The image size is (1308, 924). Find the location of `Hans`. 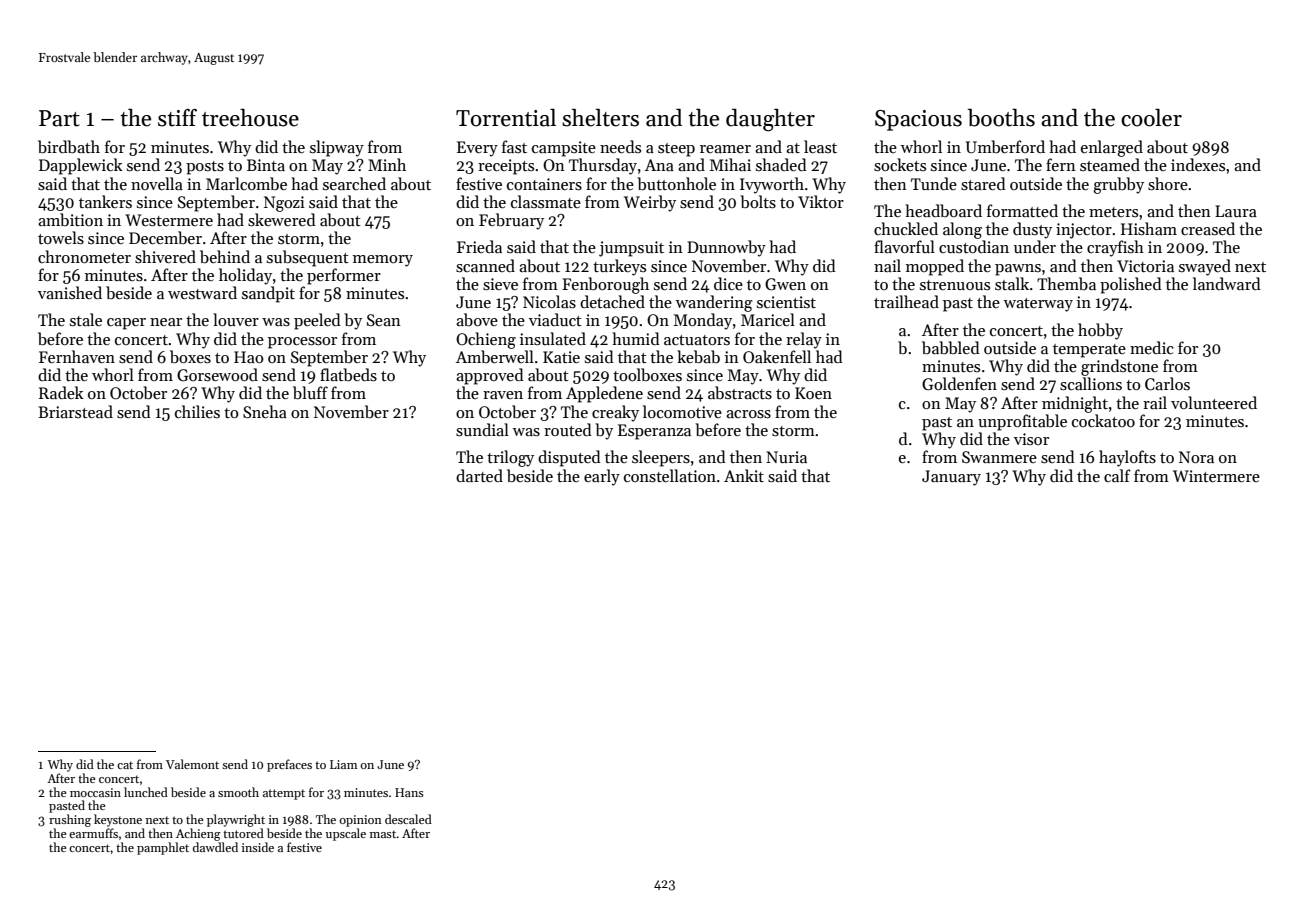

Hans is located at coordinates (409, 792).
